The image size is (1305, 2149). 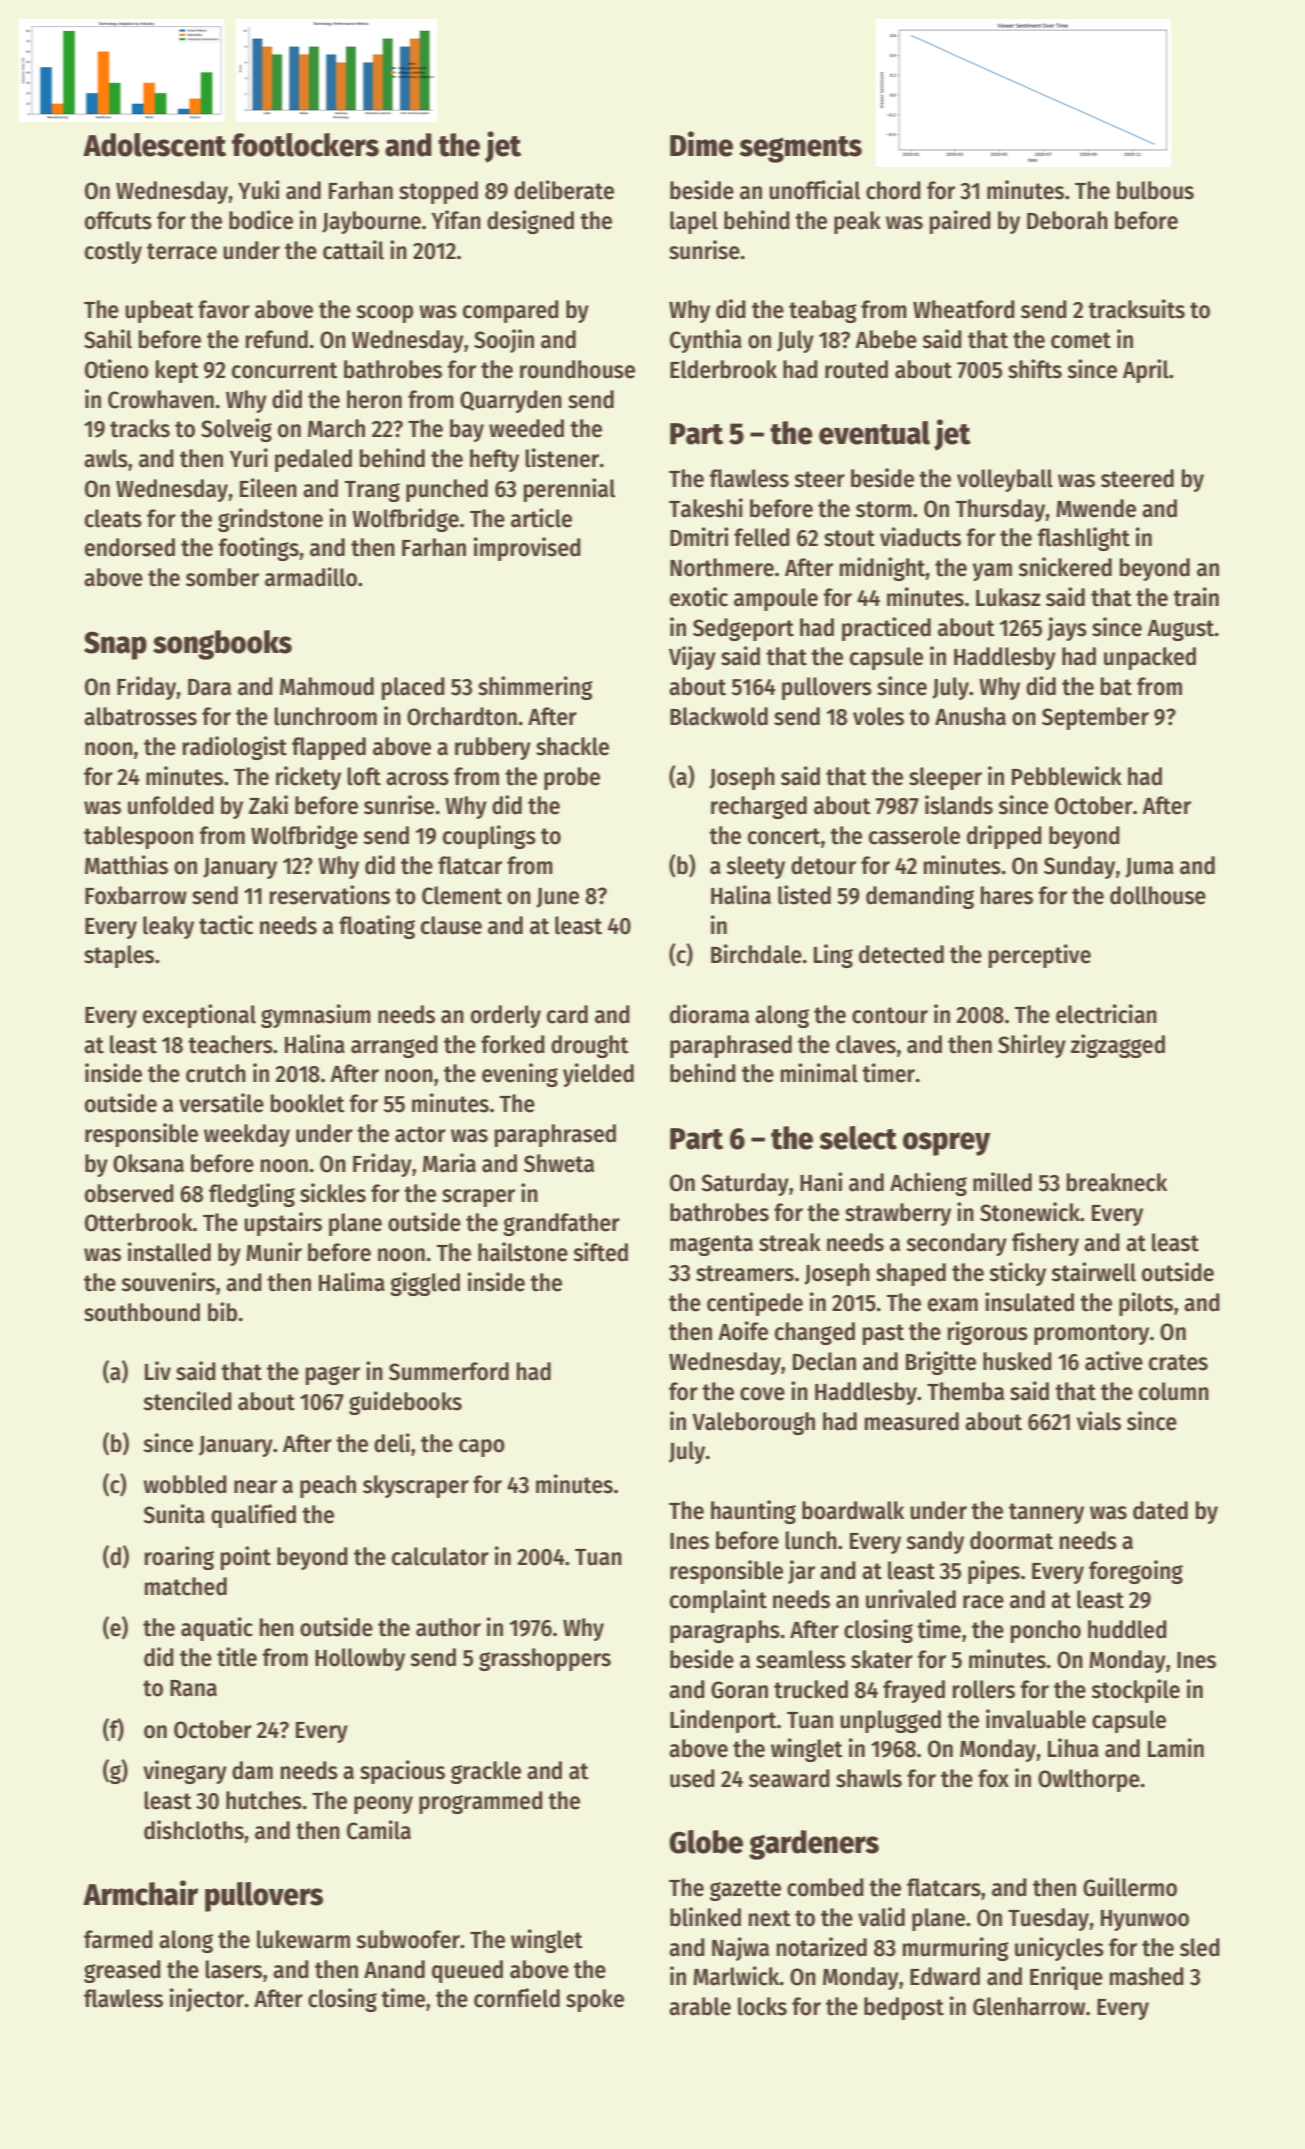 I want to click on Glenharrow, so click(x=1029, y=2006).
